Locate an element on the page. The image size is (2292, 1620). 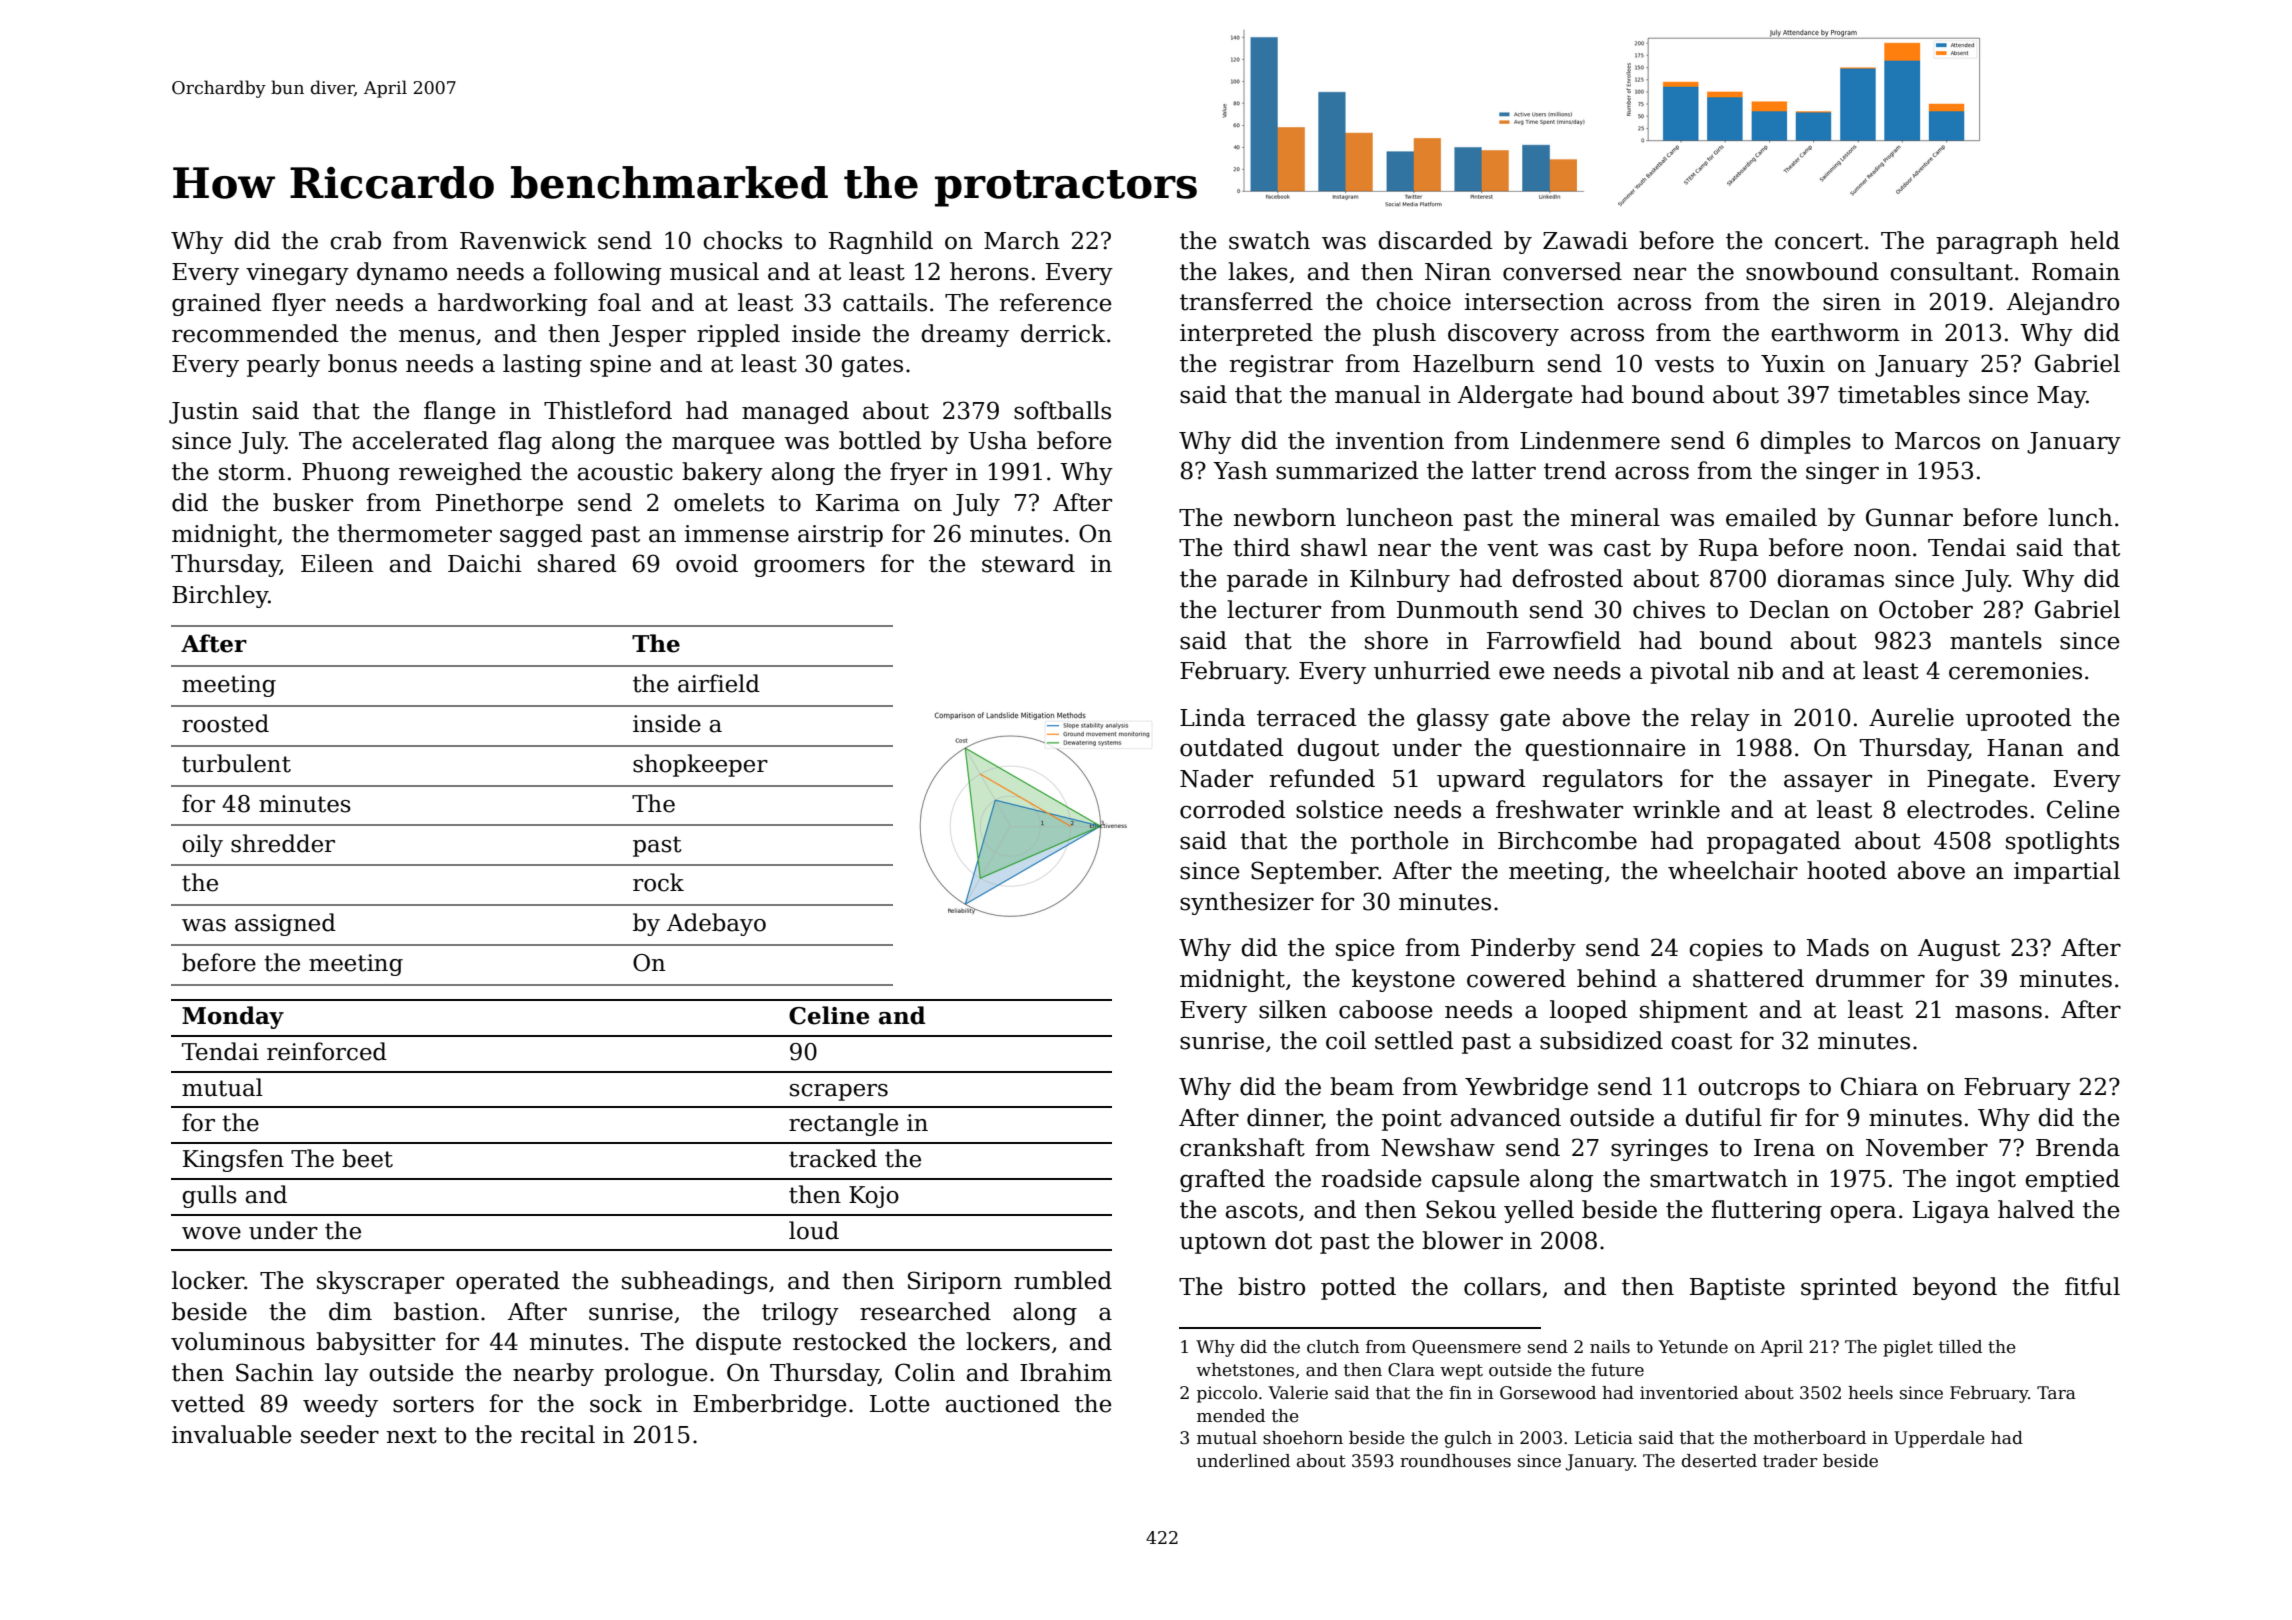
recital is located at coordinates (558, 1434).
